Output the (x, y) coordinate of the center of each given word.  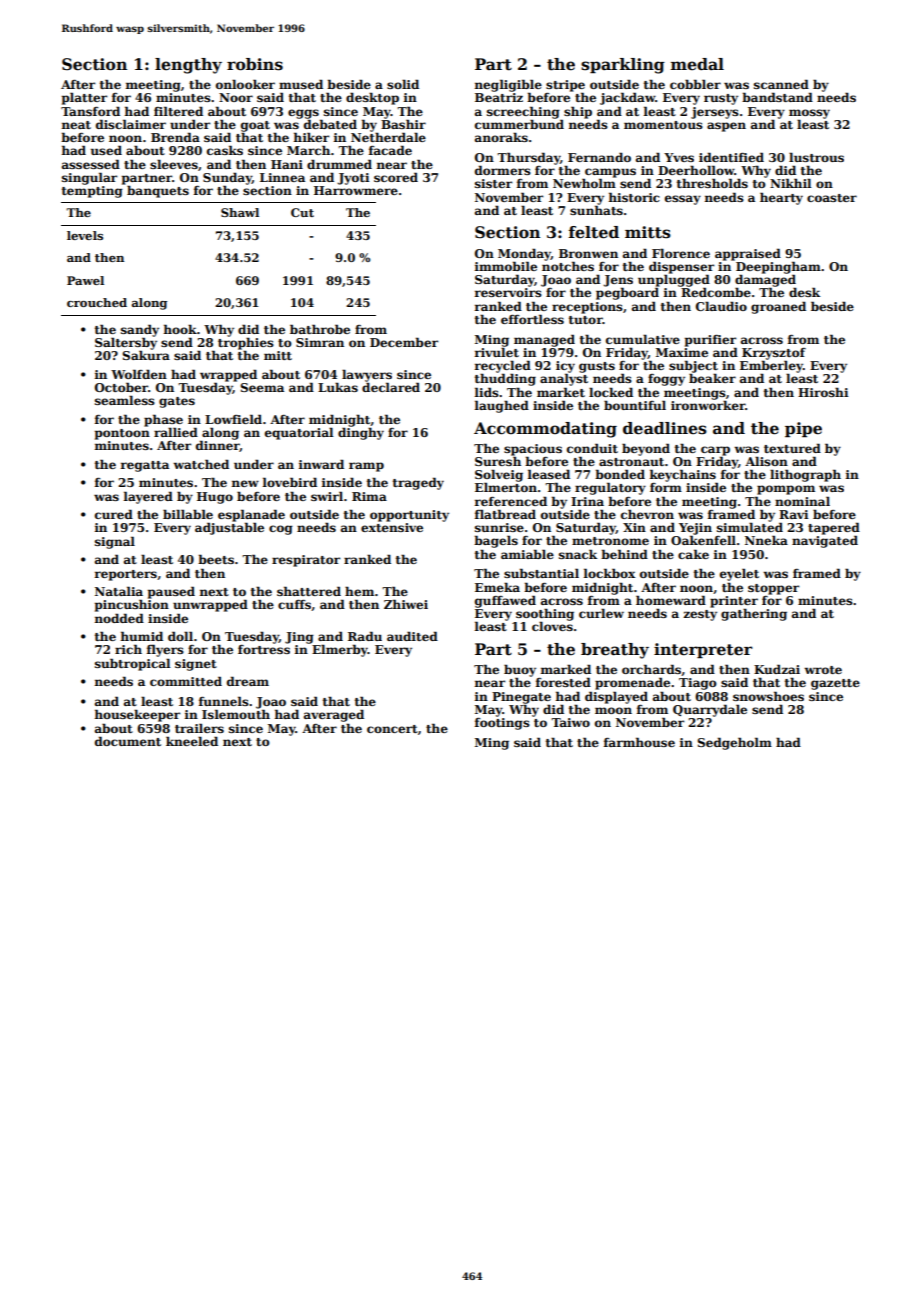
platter (84, 98)
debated (330, 124)
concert (392, 729)
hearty (781, 198)
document (128, 741)
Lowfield (233, 419)
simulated (750, 527)
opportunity (409, 516)
